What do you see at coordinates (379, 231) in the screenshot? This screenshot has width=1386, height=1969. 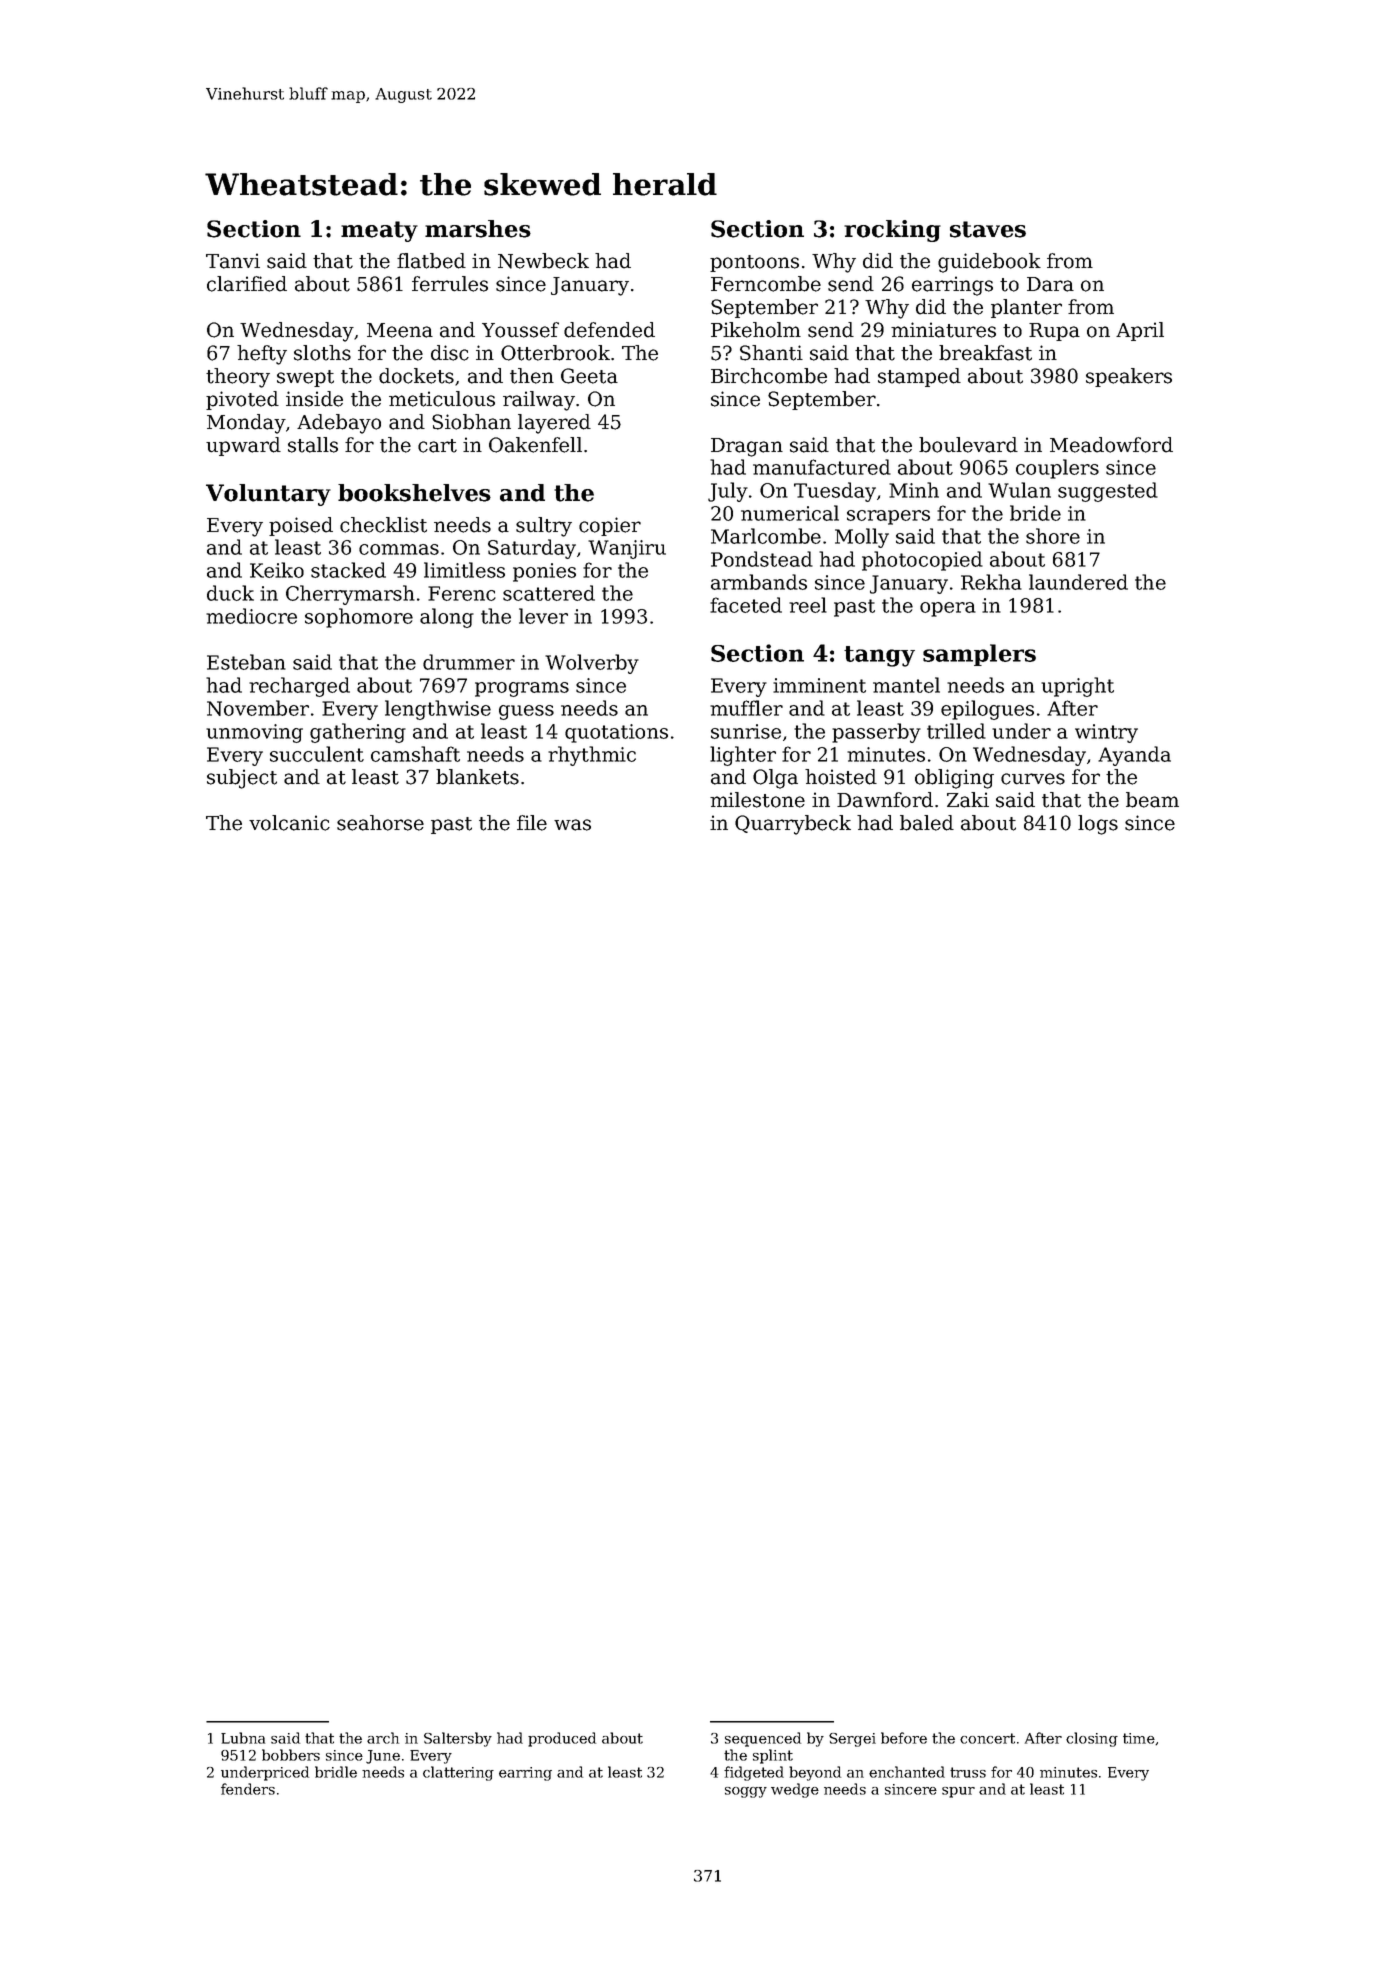 I see `meaty` at bounding box center [379, 231].
